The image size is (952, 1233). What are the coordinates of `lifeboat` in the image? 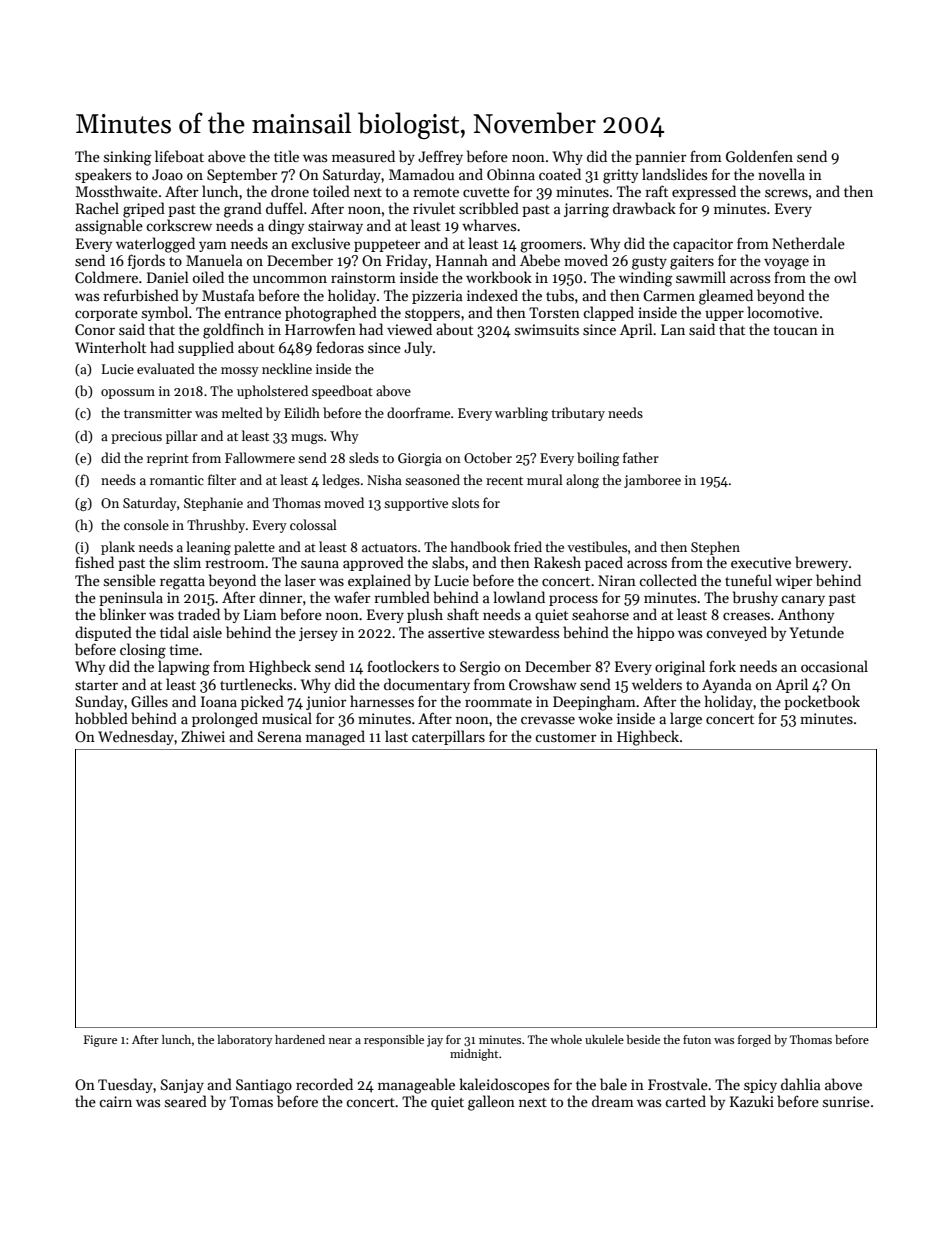 It's located at (179, 156).
